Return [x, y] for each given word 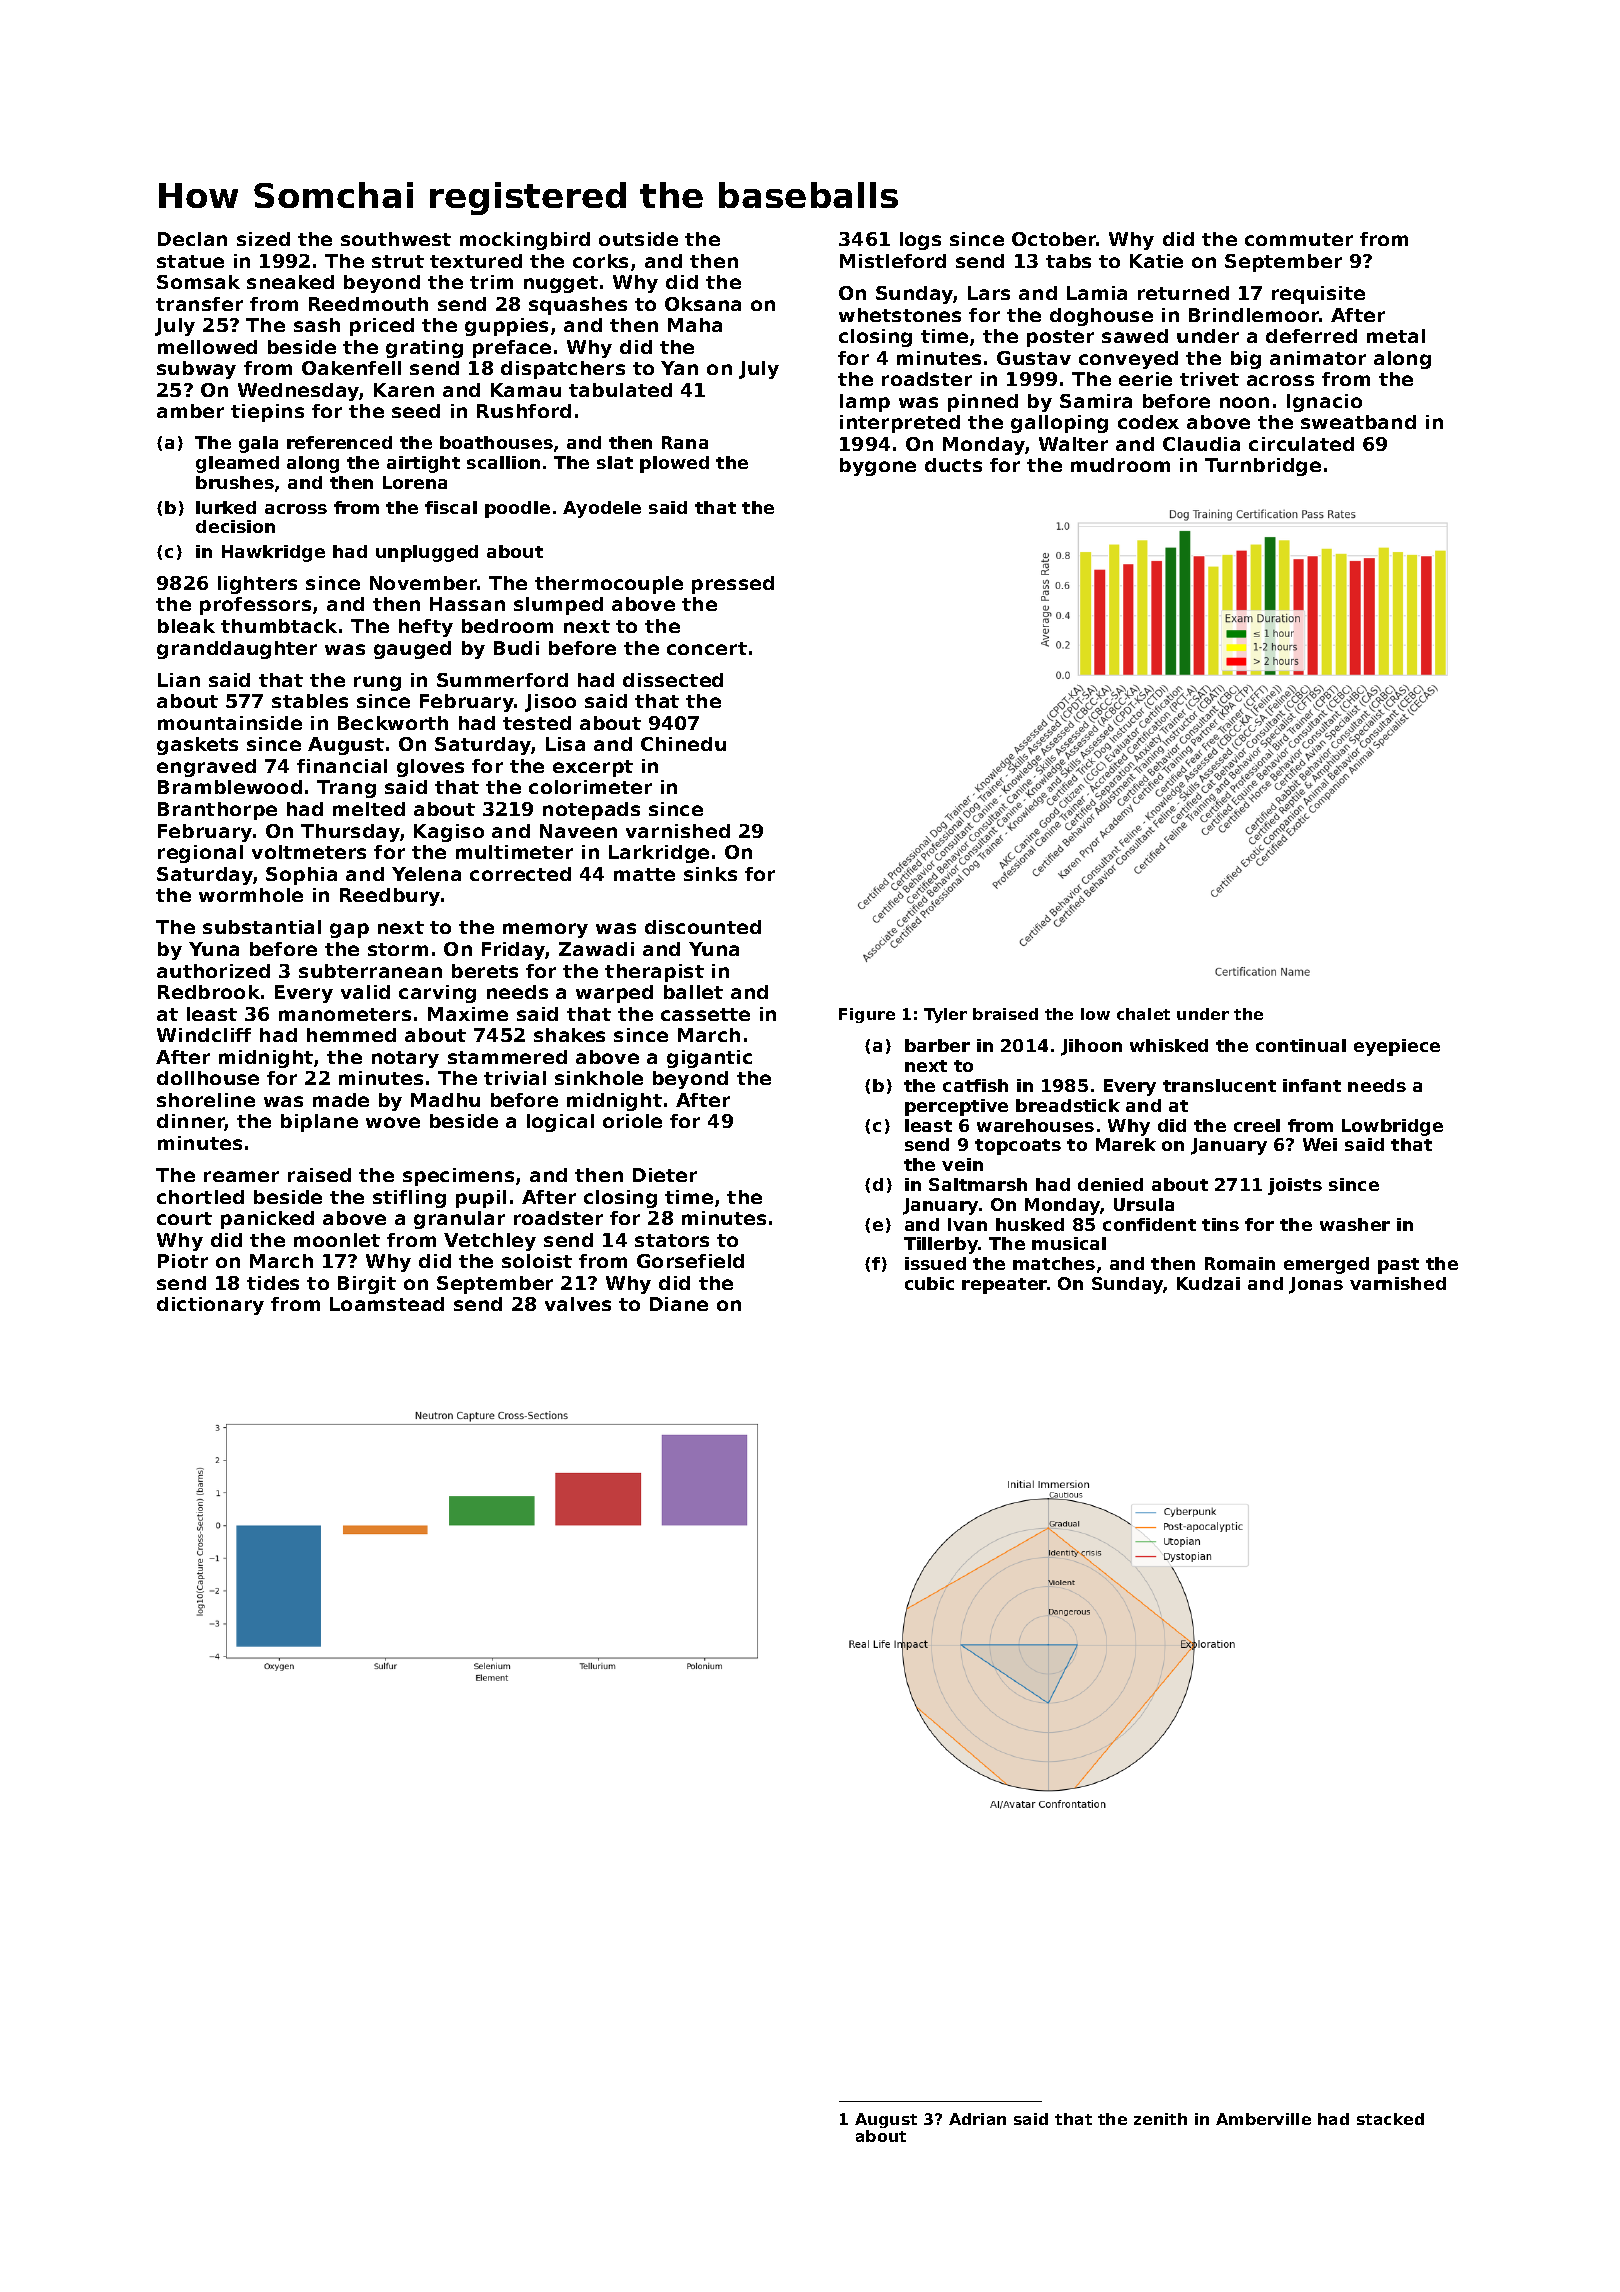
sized [263, 239]
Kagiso [449, 833]
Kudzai [1208, 1283]
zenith [1160, 2119]
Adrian [977, 2119]
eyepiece [1397, 1047]
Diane [679, 1304]
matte [644, 874]
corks [600, 261]
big [1246, 360]
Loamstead [387, 1304]
